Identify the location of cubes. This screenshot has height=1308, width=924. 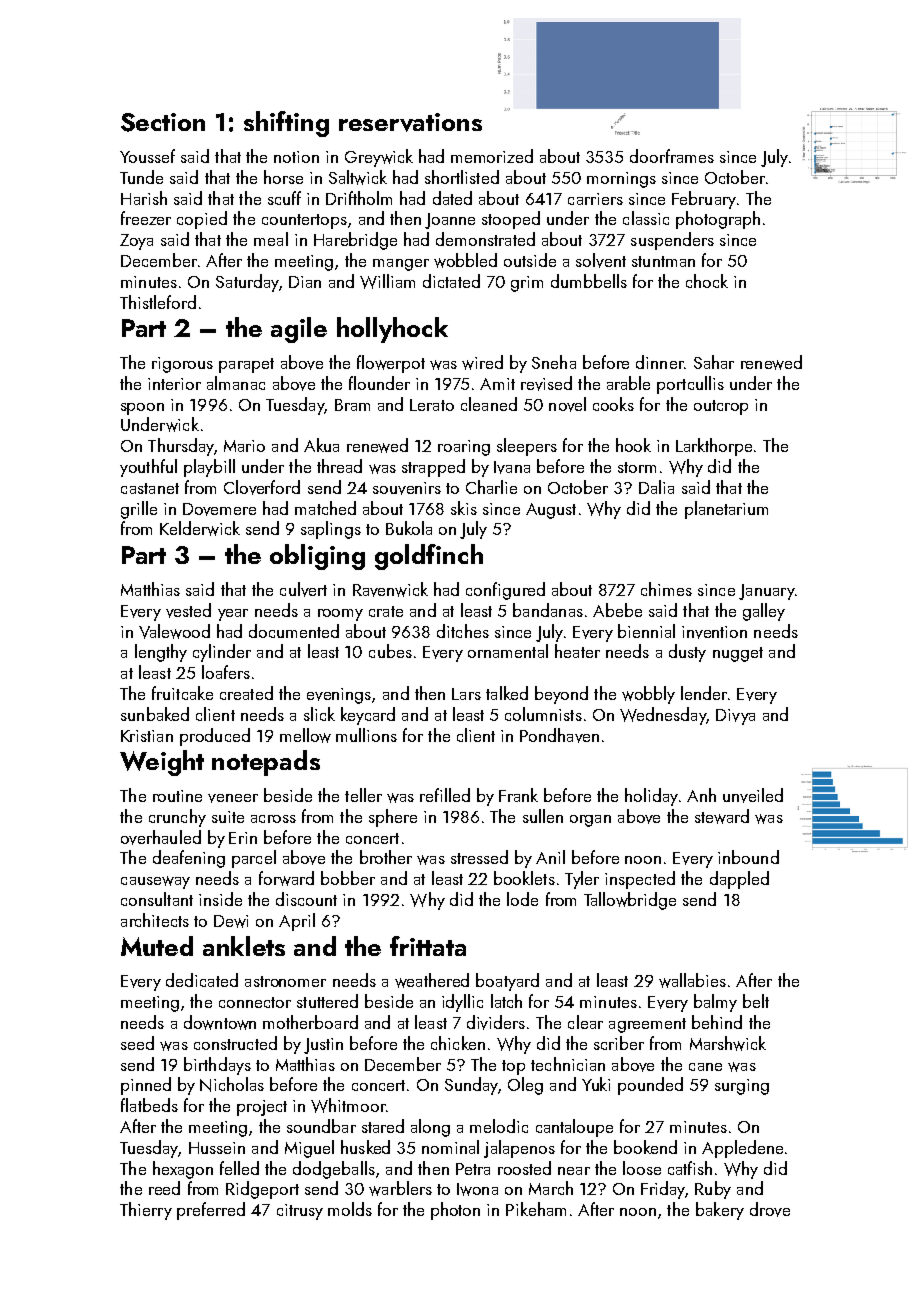
(390, 651).
